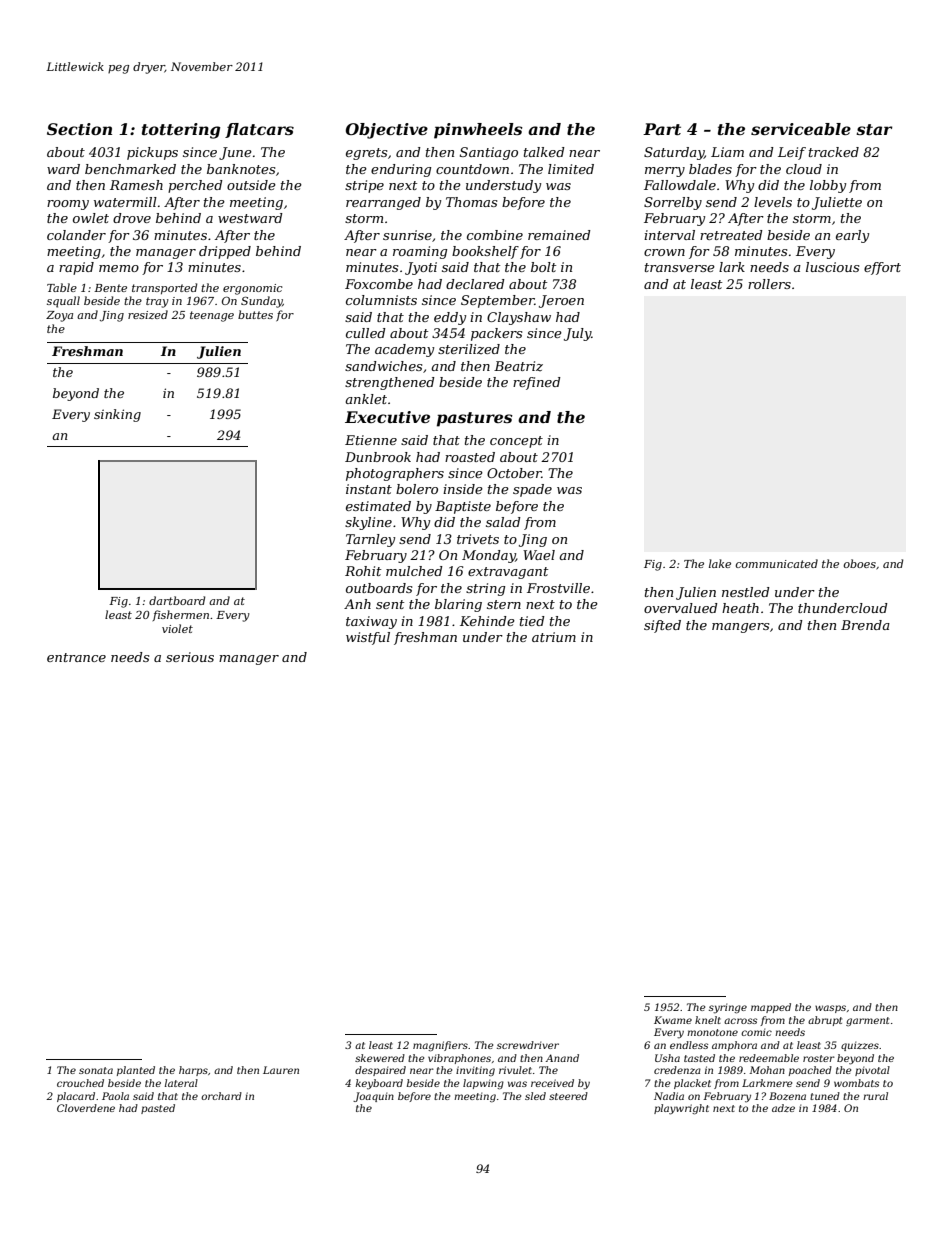  What do you see at coordinates (783, 1108) in the screenshot?
I see `adze` at bounding box center [783, 1108].
